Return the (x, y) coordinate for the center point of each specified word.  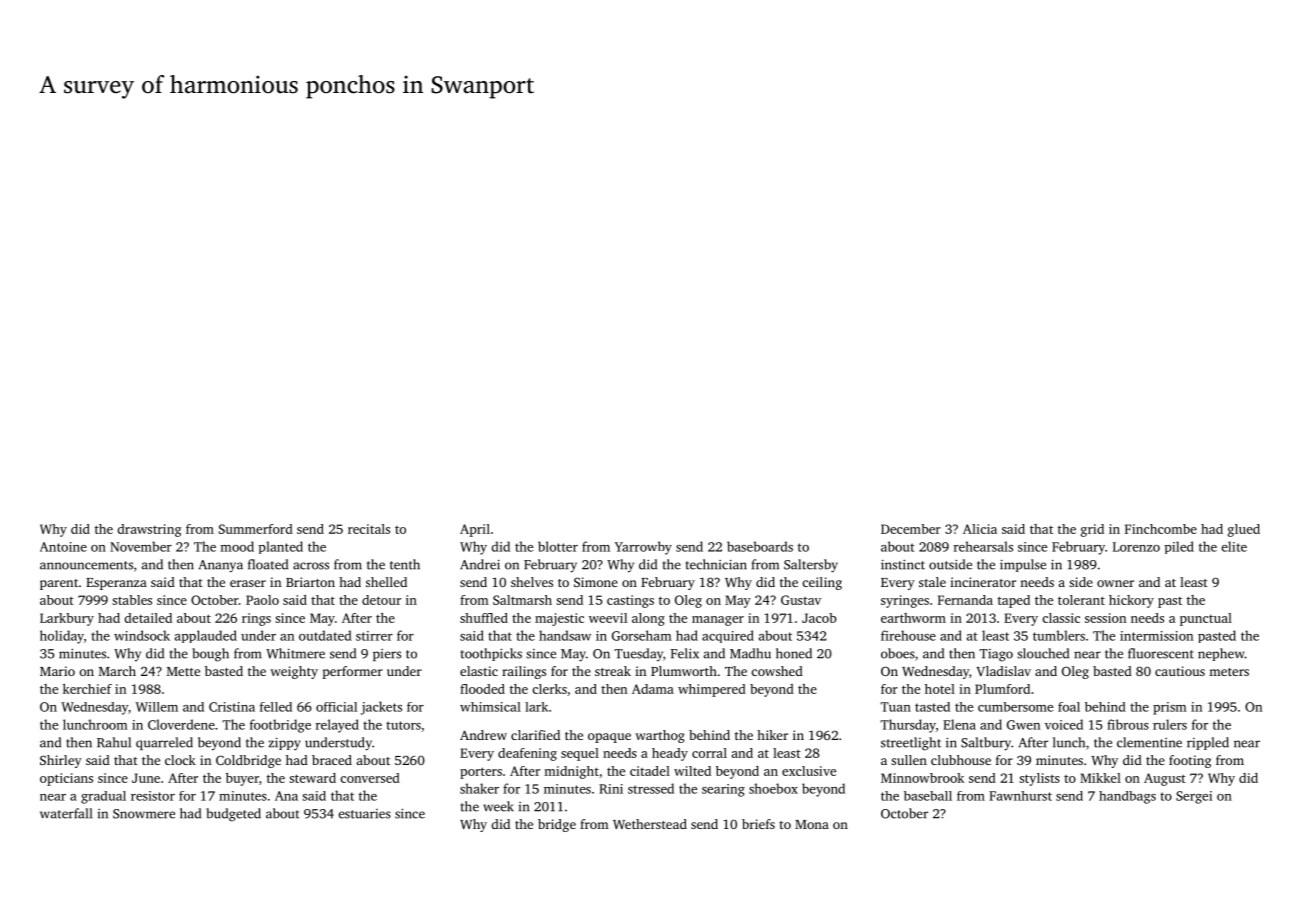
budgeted (233, 815)
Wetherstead (650, 824)
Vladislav (1003, 671)
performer (352, 672)
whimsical (490, 707)
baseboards (760, 546)
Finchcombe (1161, 529)
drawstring (149, 530)
